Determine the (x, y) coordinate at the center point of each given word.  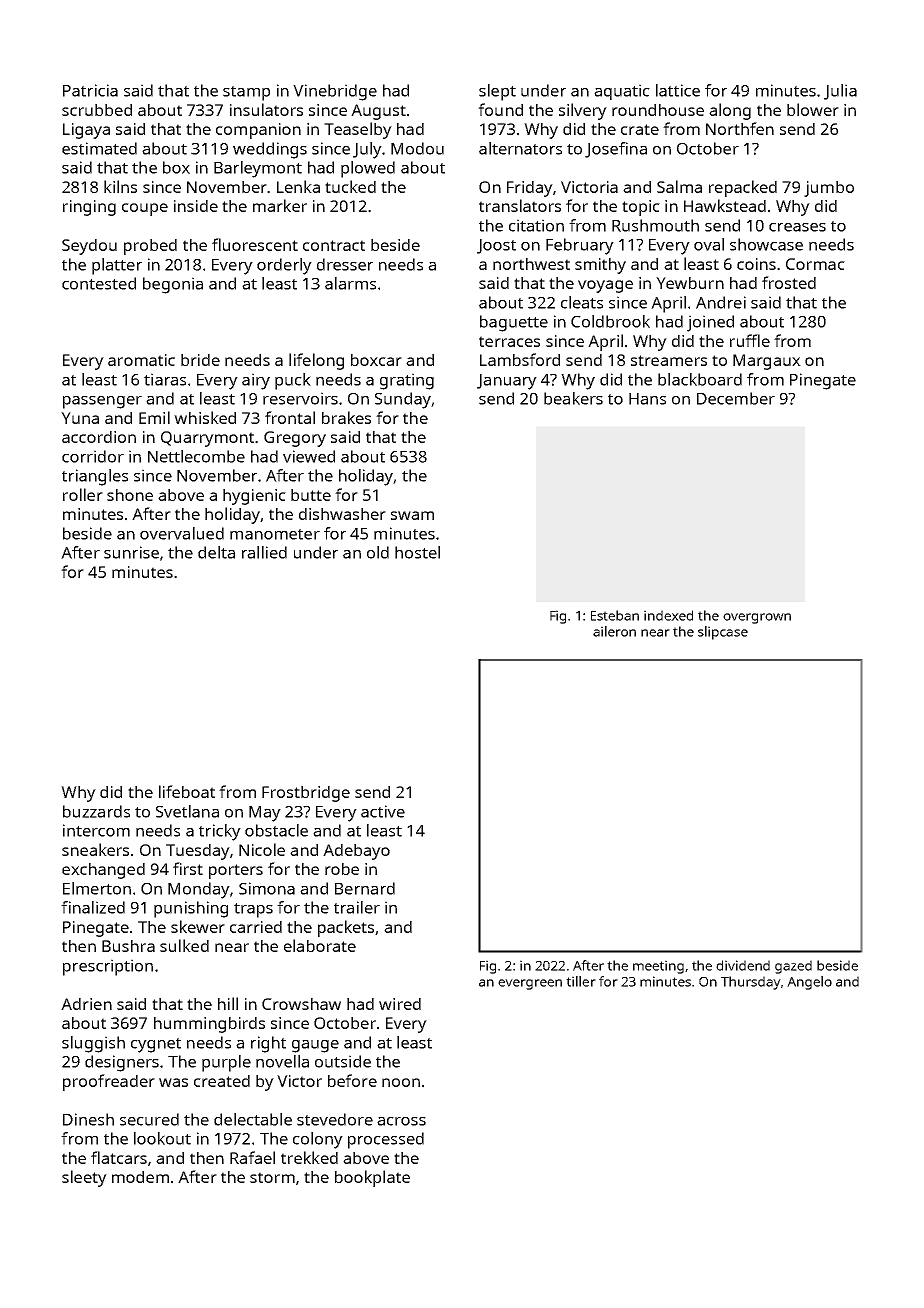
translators (520, 205)
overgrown (757, 618)
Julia (840, 92)
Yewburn (690, 283)
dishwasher (342, 514)
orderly (284, 266)
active (383, 811)
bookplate (372, 1178)
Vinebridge (335, 92)
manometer (275, 534)
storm (272, 1177)
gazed (793, 967)
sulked (184, 945)
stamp (246, 93)
